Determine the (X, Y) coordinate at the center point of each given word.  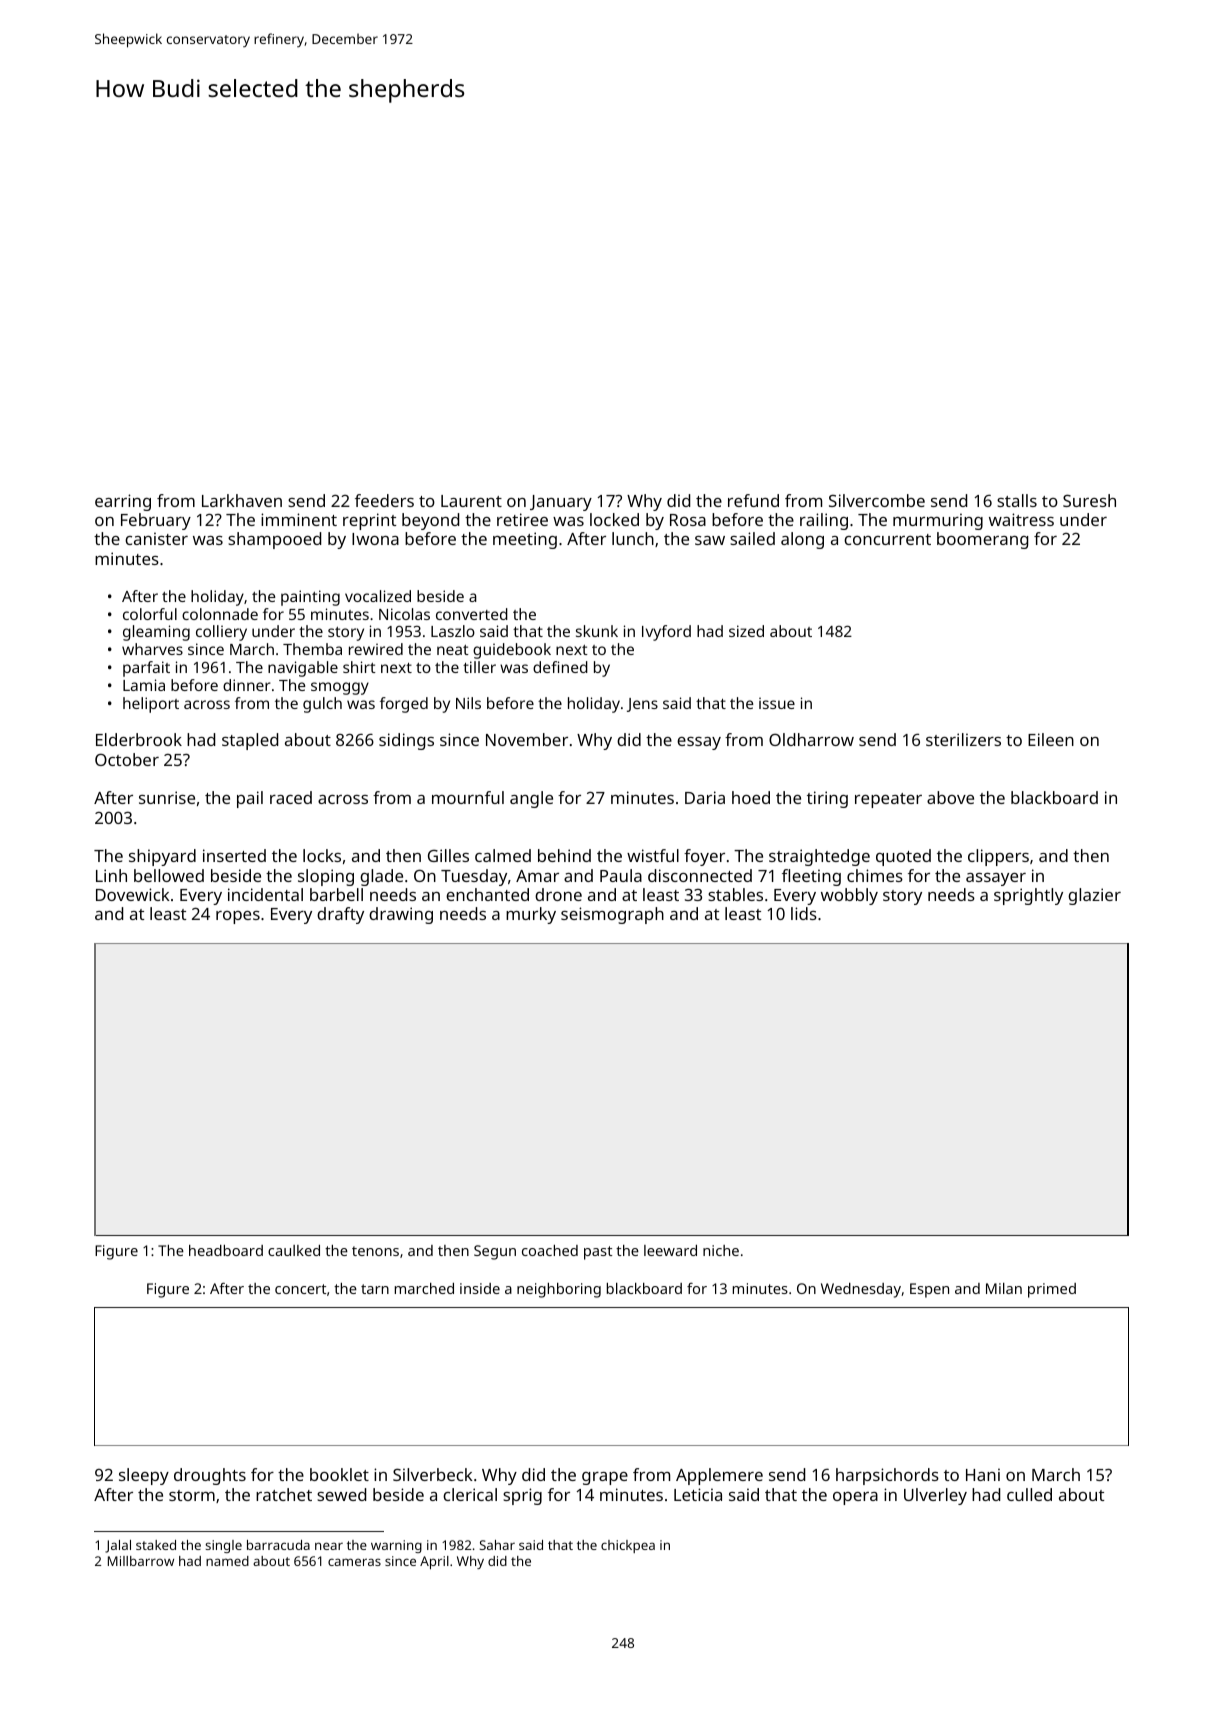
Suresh (1089, 500)
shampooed (274, 540)
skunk (597, 631)
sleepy (144, 1476)
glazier (1094, 896)
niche (721, 1250)
